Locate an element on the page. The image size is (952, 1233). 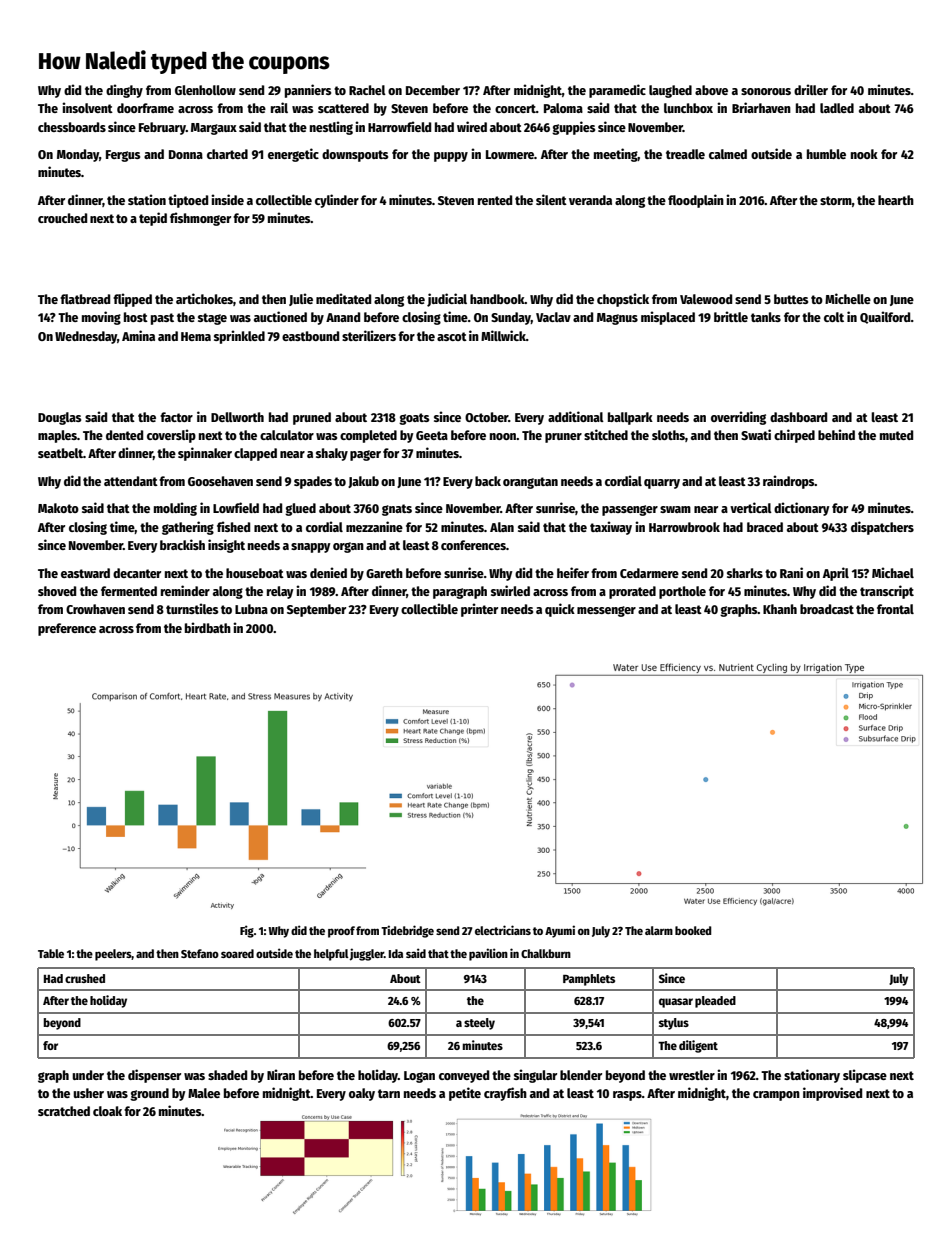
Table is located at coordinates (51, 953).
